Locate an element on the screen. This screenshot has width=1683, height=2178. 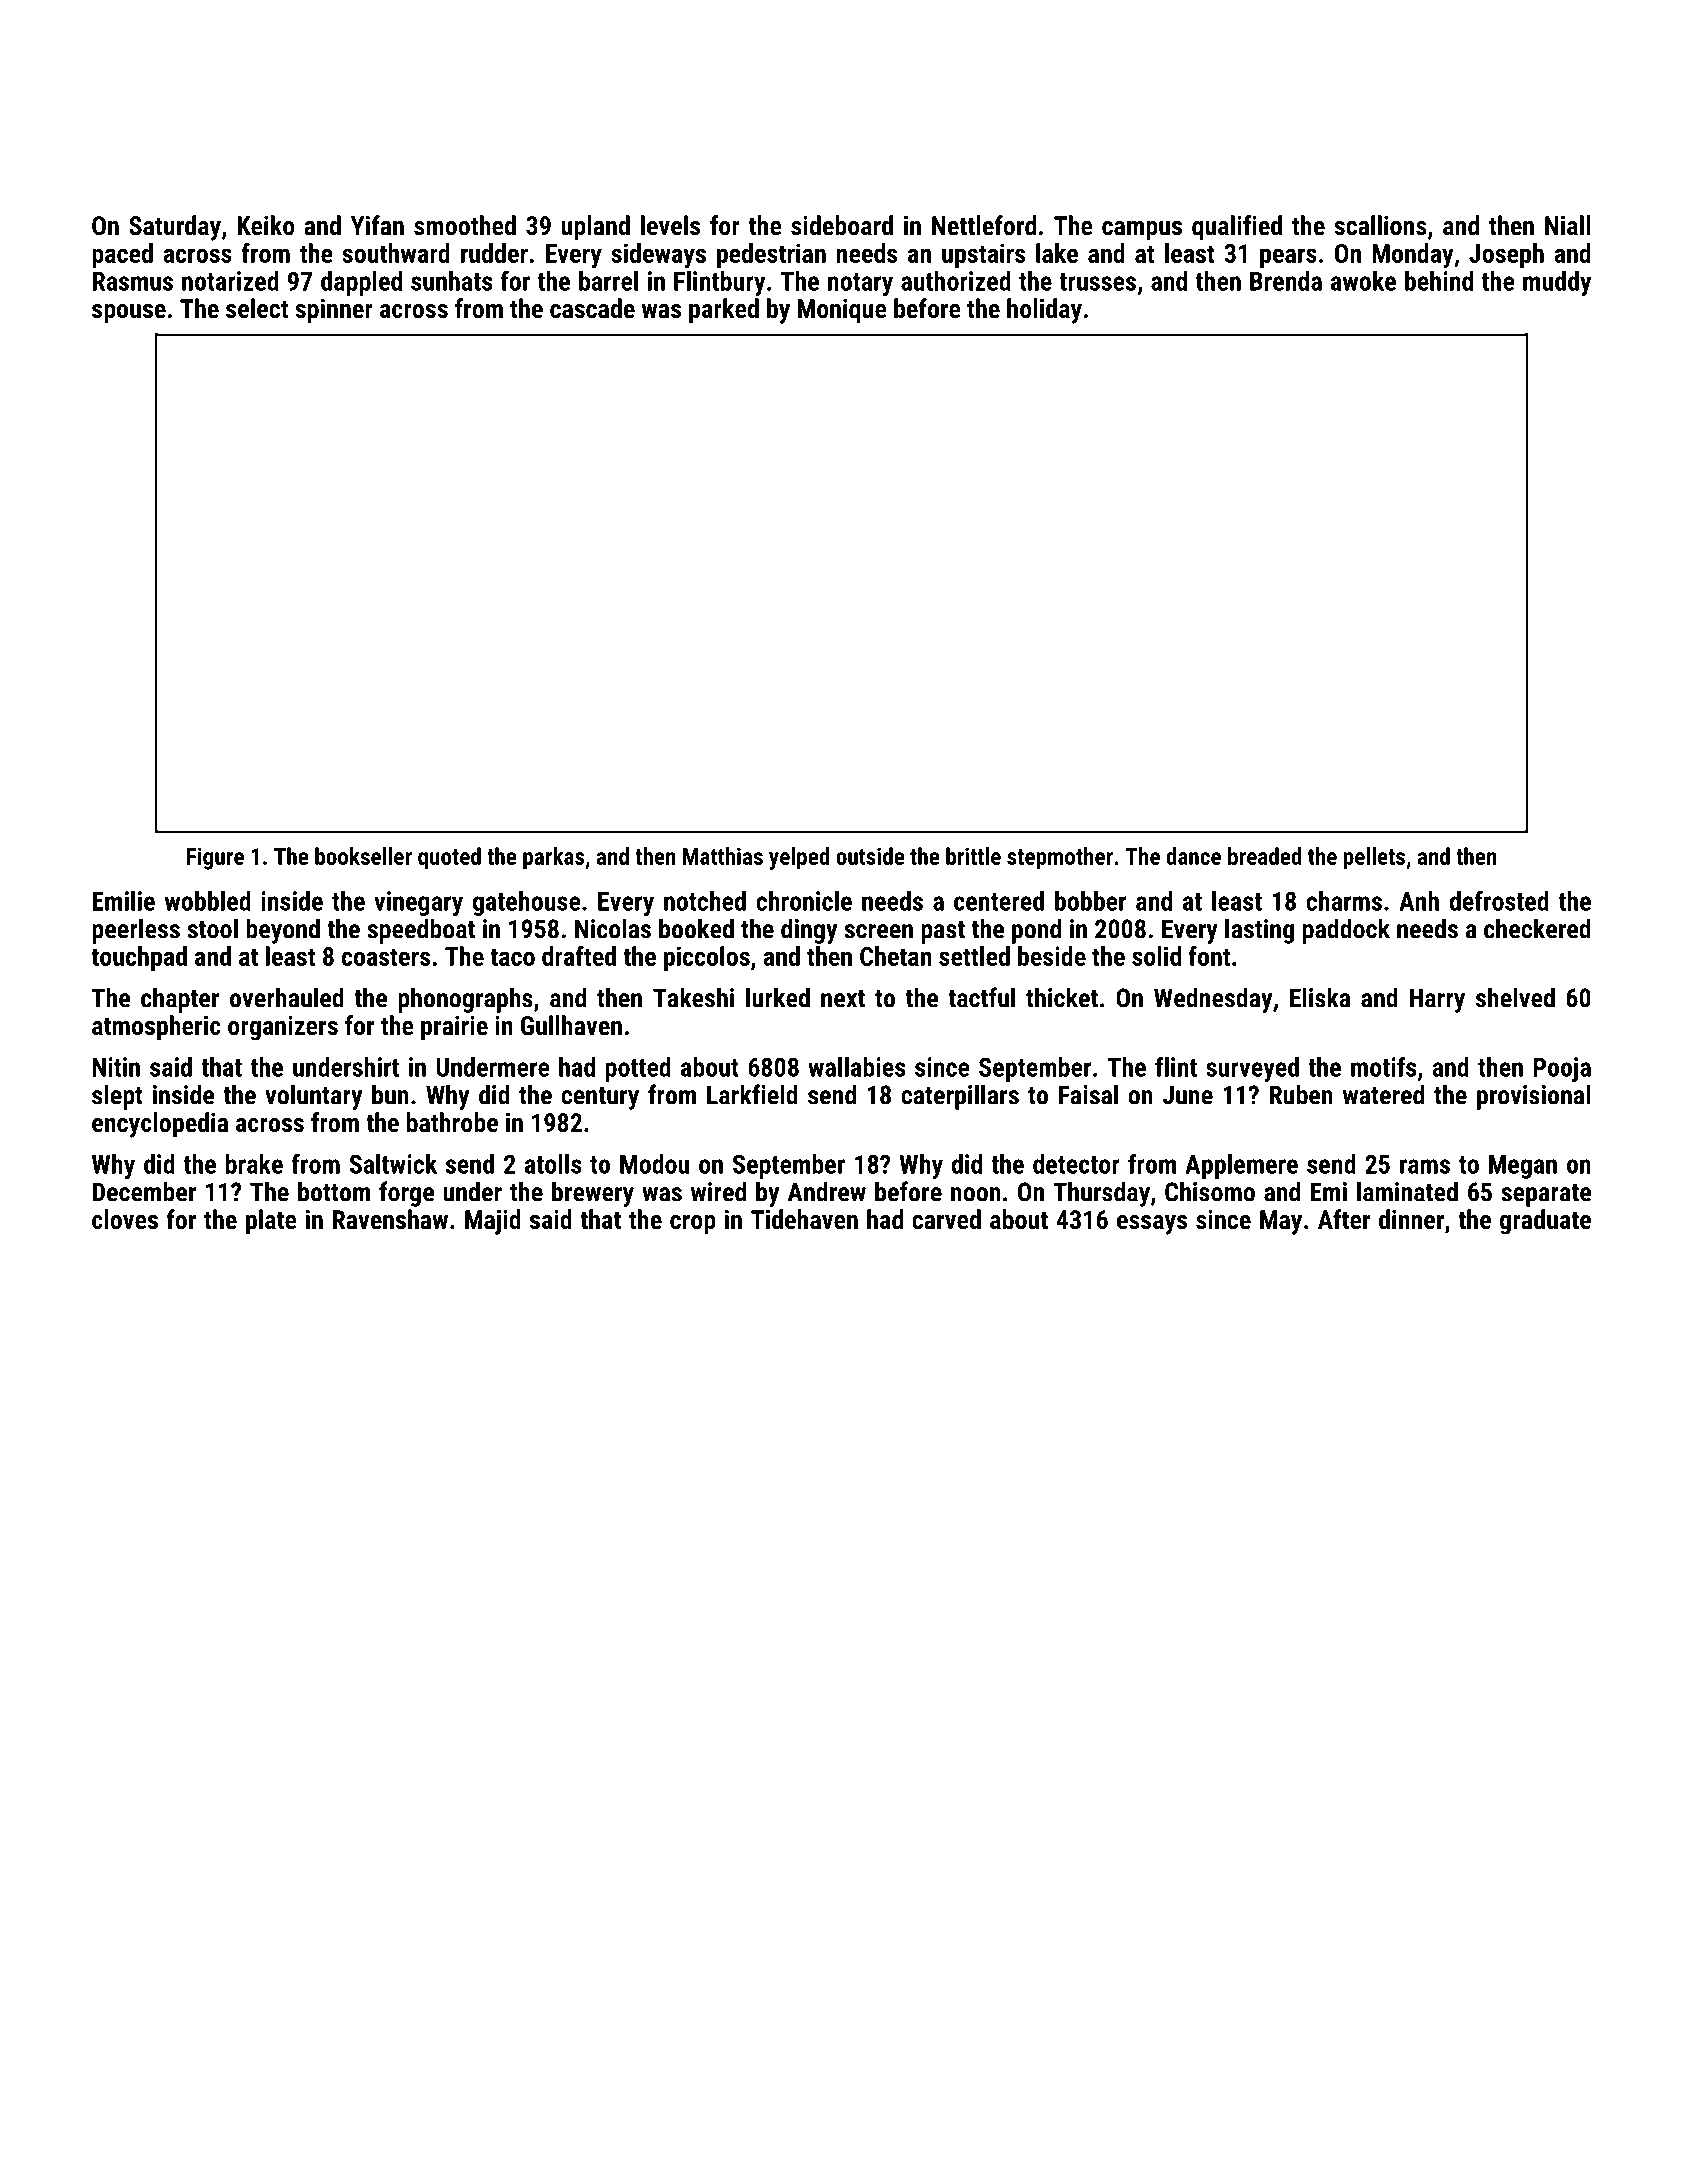
bookseller is located at coordinates (363, 856).
